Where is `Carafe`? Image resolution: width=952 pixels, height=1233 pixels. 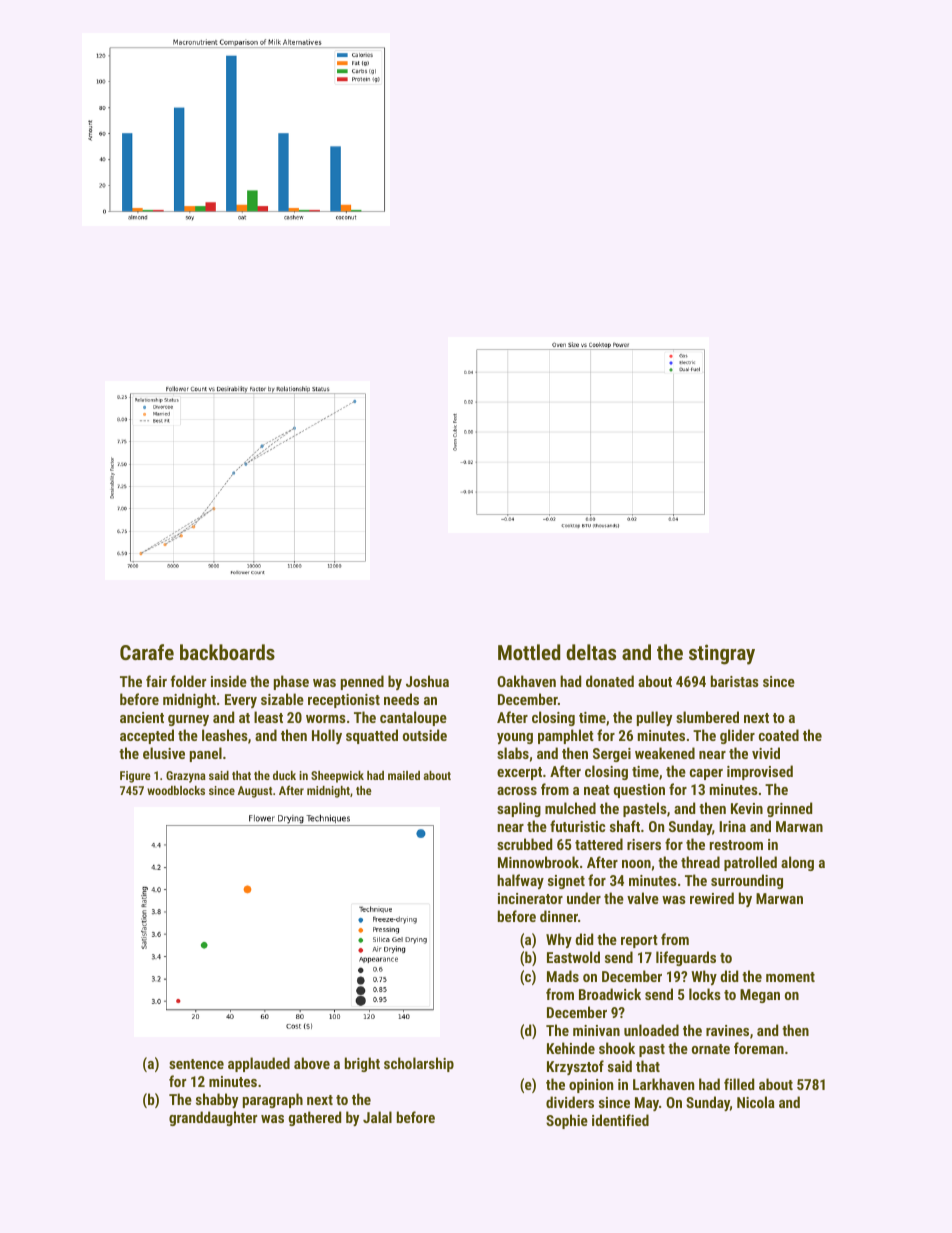
Carafe is located at coordinates (147, 652).
